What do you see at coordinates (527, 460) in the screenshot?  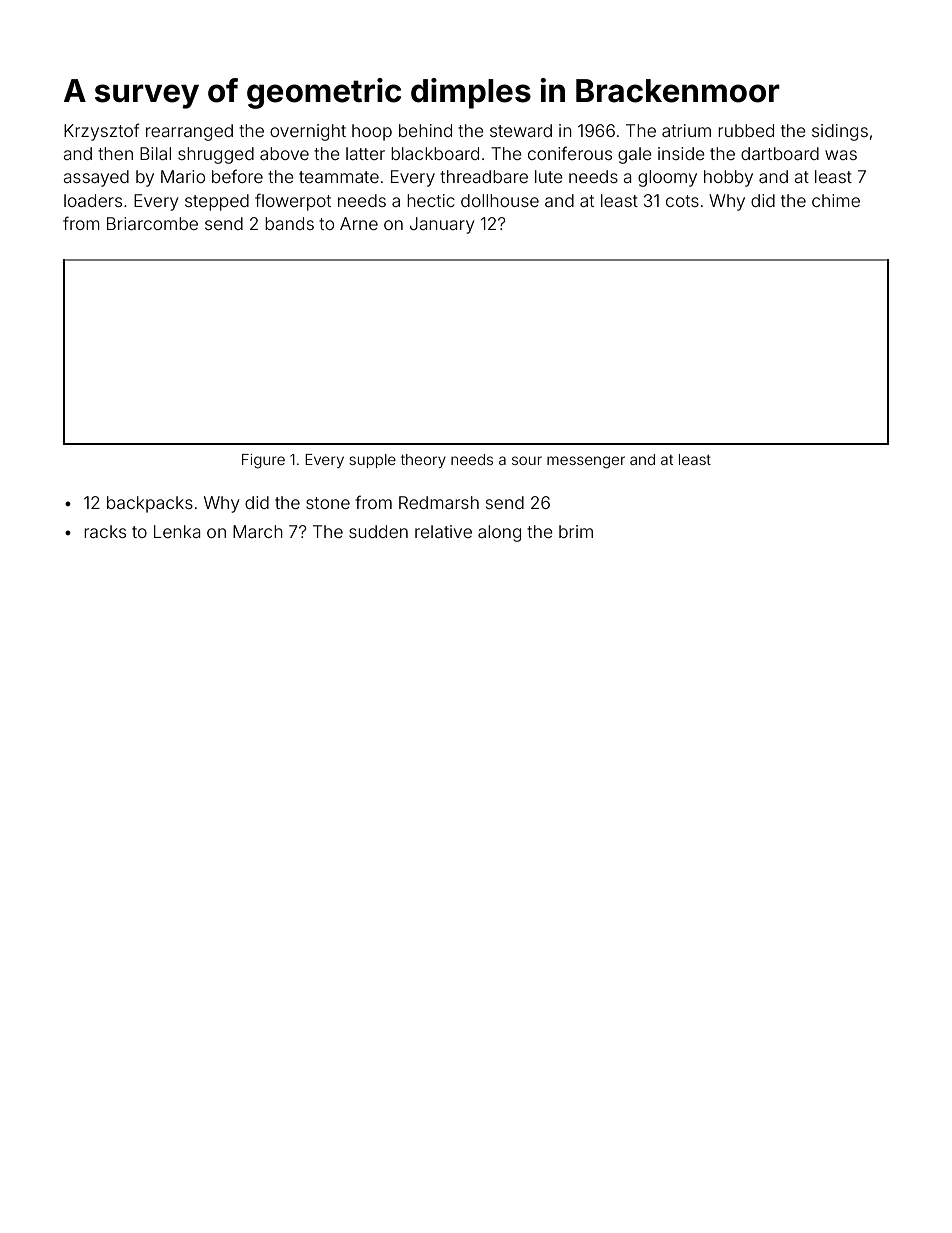 I see `sour` at bounding box center [527, 460].
